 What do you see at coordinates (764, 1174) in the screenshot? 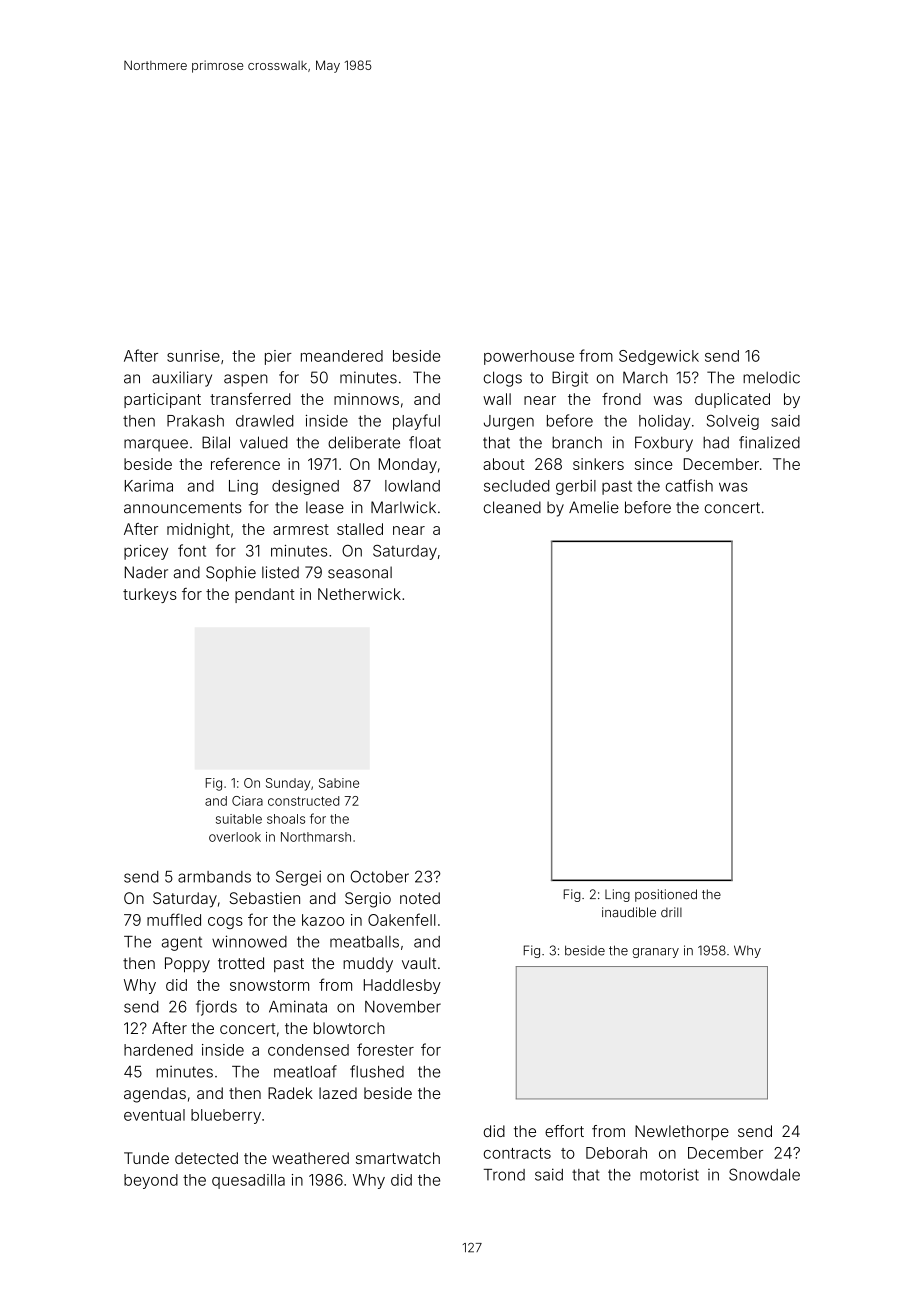
I see `Snowdale` at bounding box center [764, 1174].
